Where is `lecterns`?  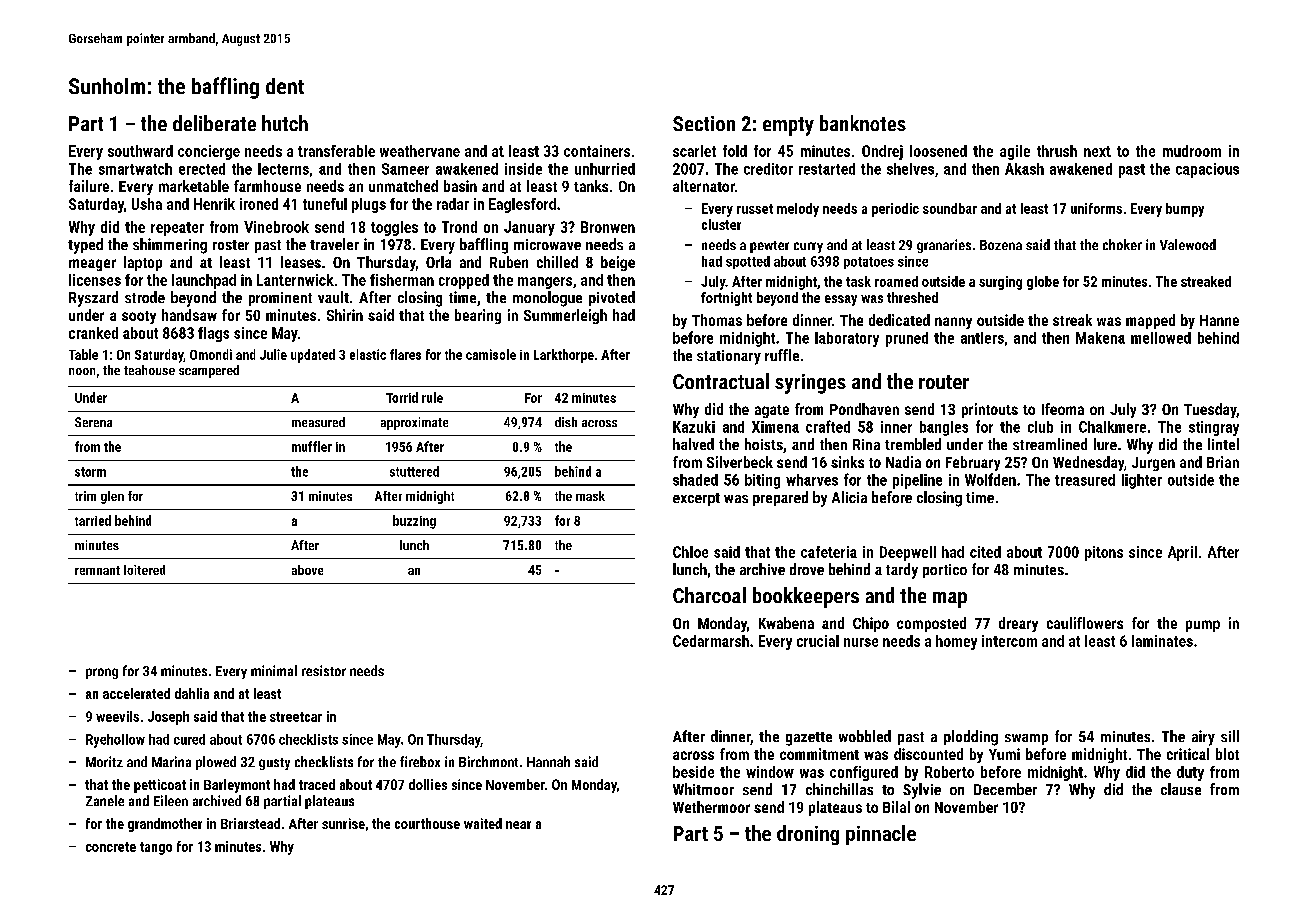
lecterns is located at coordinates (283, 169).
